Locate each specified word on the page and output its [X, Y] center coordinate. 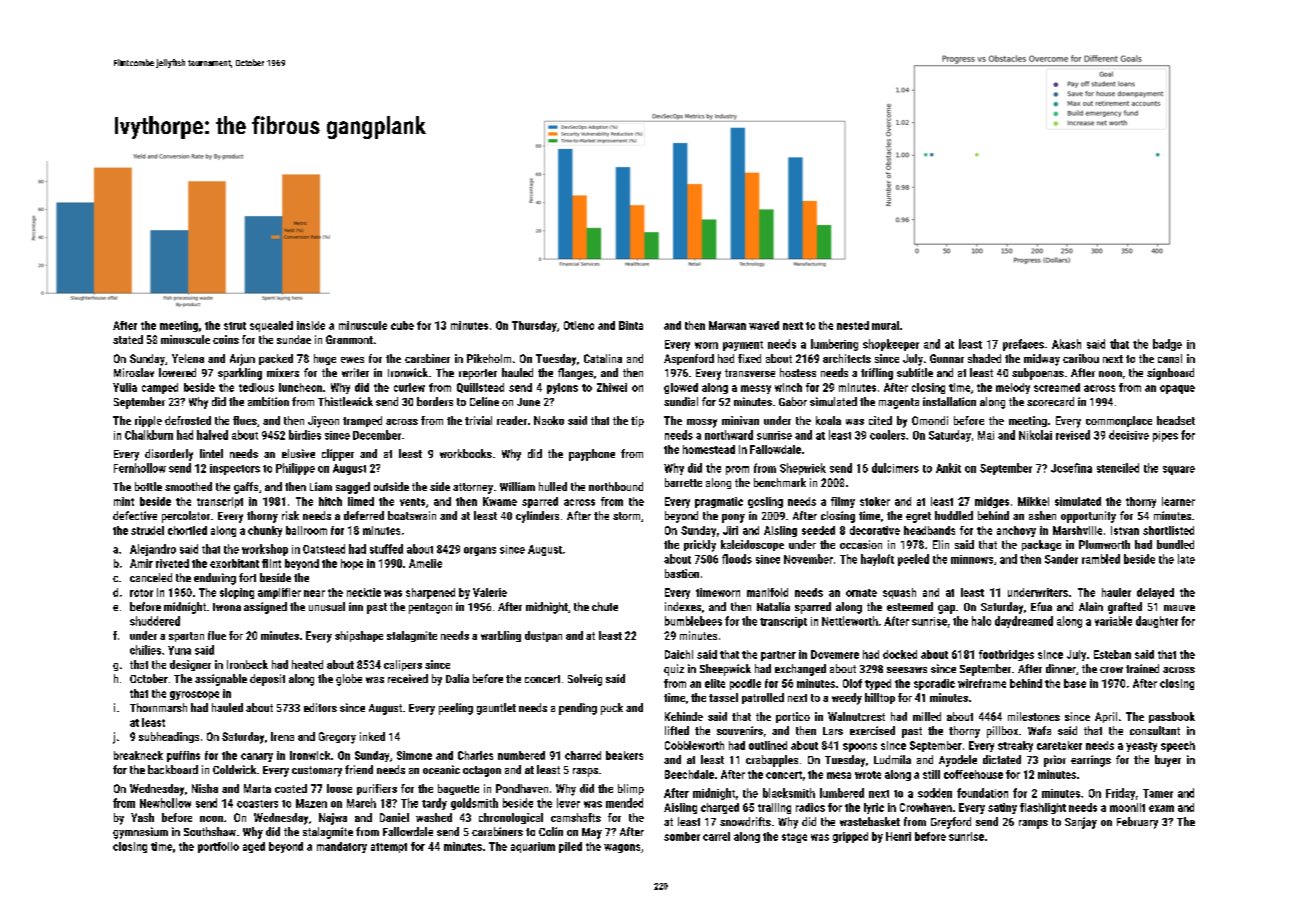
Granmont [349, 339]
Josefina [1071, 468]
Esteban [1112, 654]
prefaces [1023, 345]
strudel [147, 530]
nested [853, 325]
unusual [327, 606]
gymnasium [140, 833]
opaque [1177, 389]
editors [320, 707]
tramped [362, 421]
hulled [553, 486]
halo [981, 621]
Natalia [773, 606]
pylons [562, 388]
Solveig [585, 680]
